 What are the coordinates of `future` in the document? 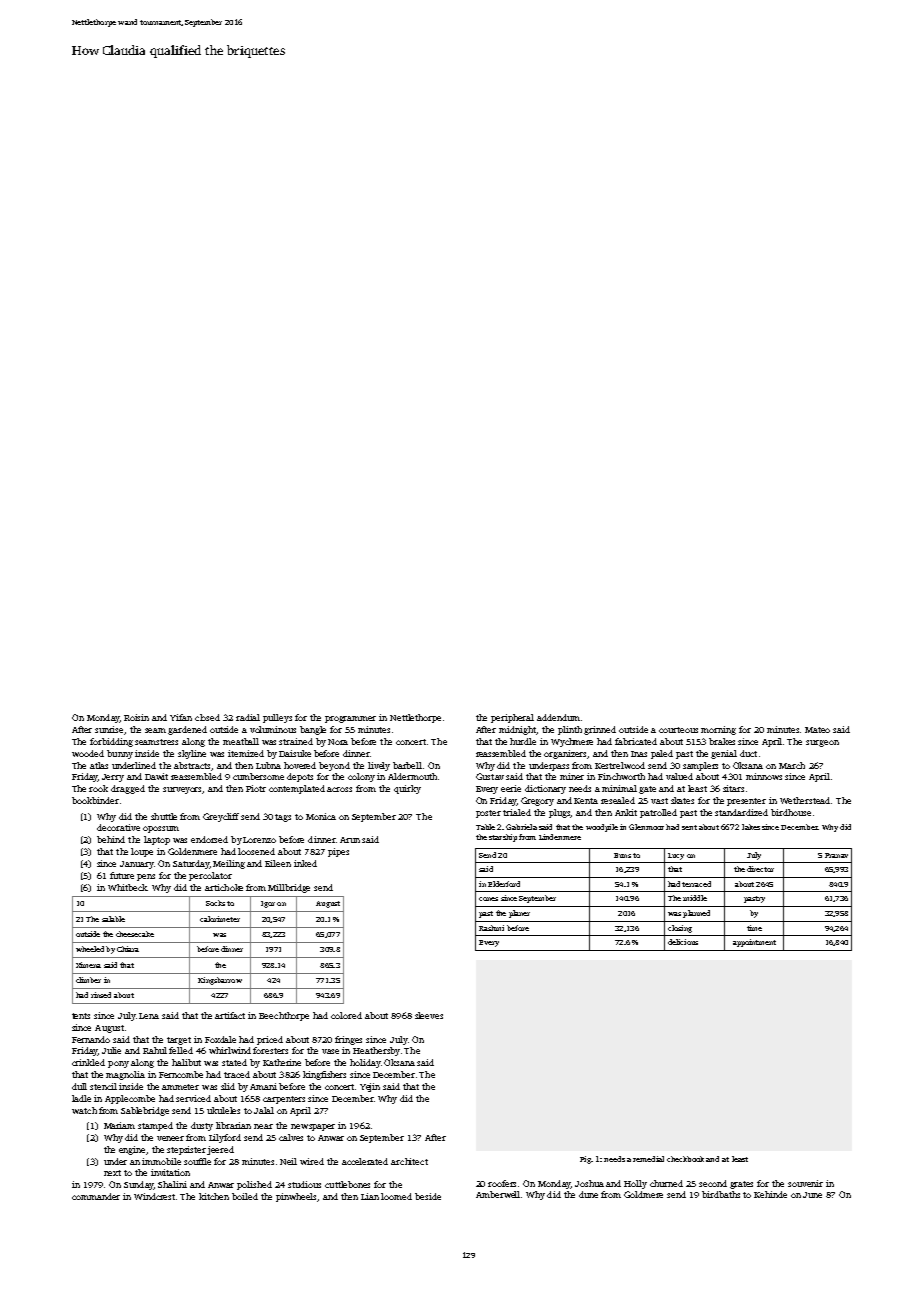 It's located at (122, 875).
